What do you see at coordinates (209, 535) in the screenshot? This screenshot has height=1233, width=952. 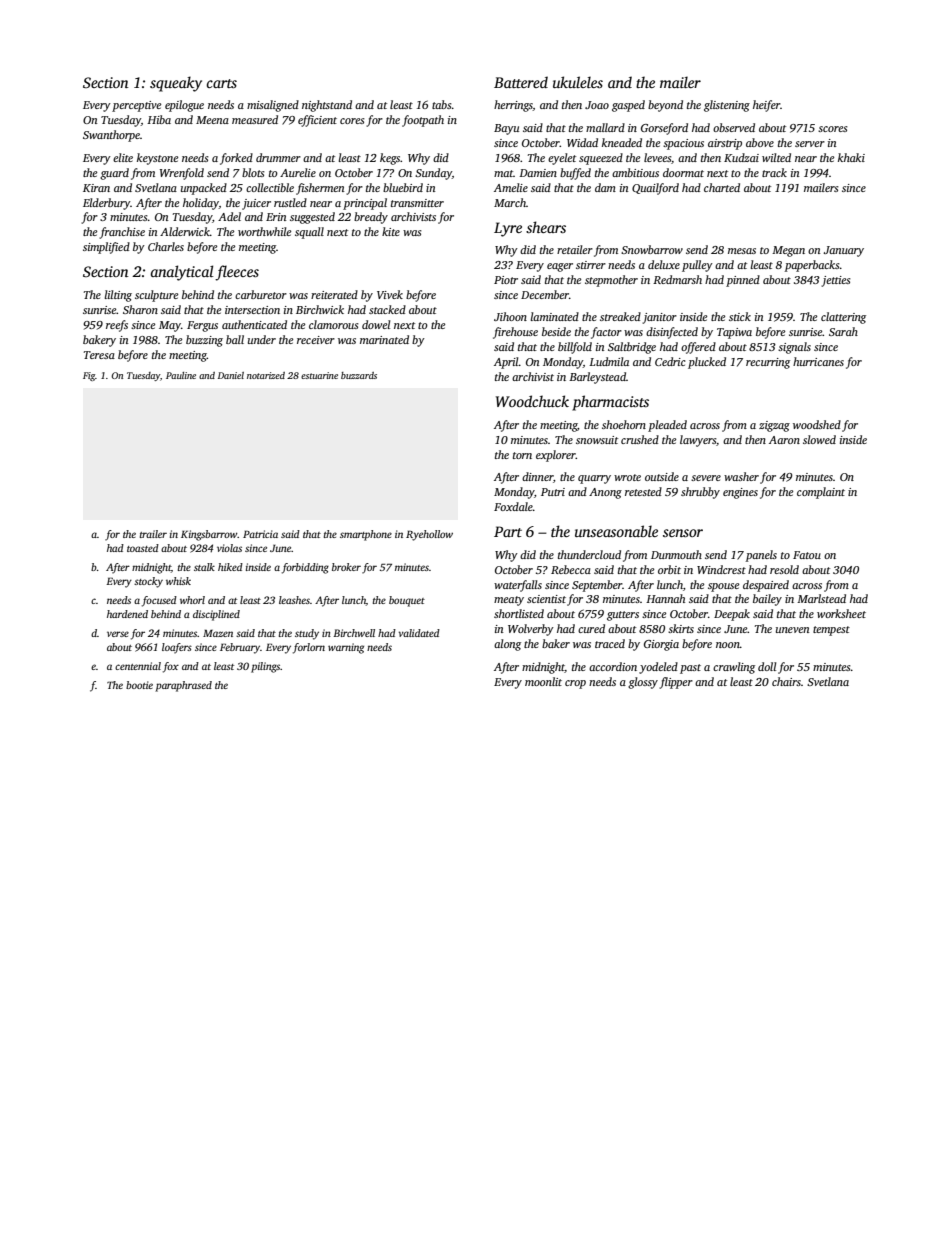 I see `Kingsbarrow` at bounding box center [209, 535].
